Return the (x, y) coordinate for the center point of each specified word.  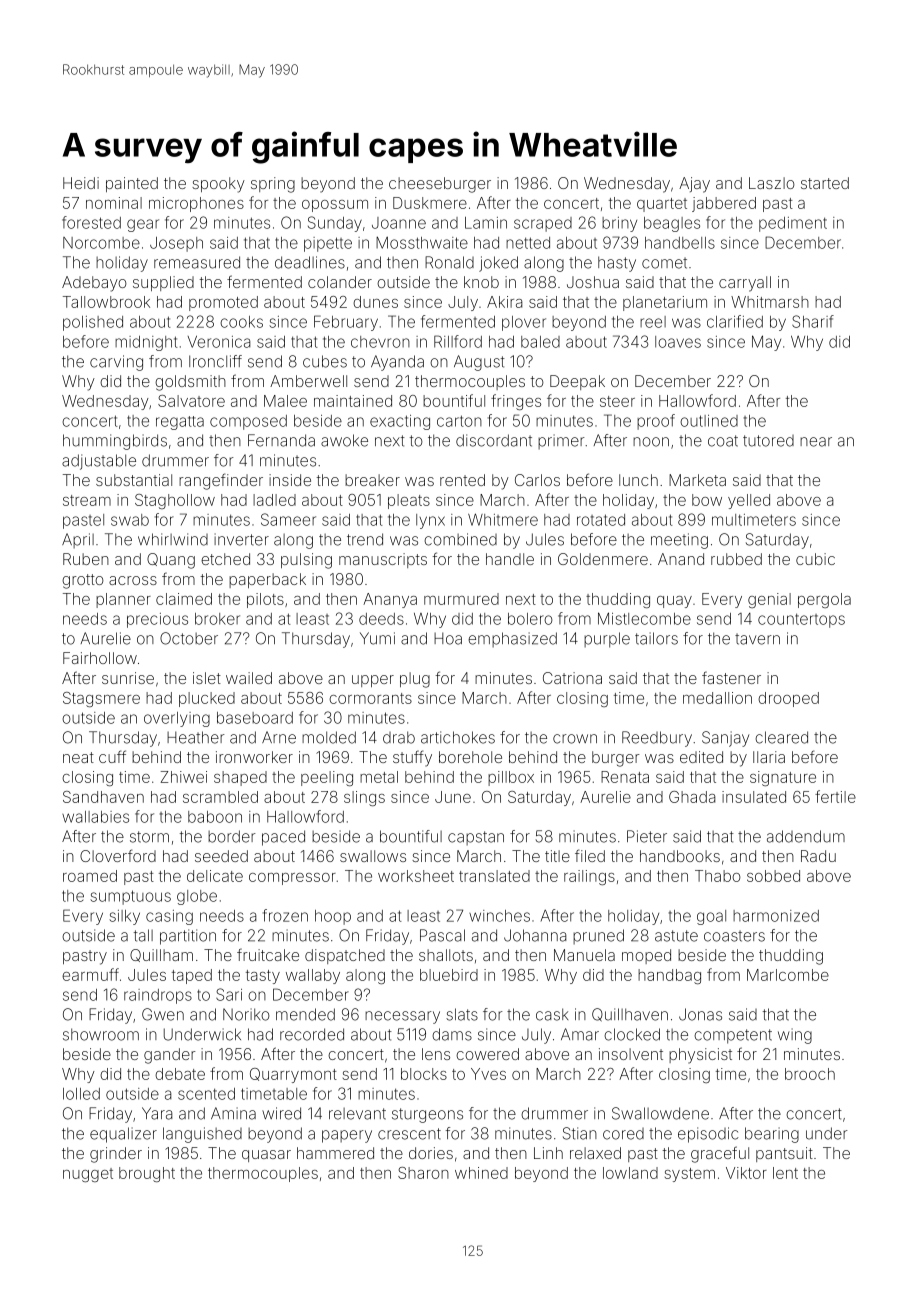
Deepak (577, 382)
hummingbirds (115, 442)
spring (273, 185)
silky (124, 917)
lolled (81, 1094)
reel (653, 322)
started (825, 183)
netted (528, 243)
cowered (487, 1054)
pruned (598, 936)
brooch (810, 1074)
